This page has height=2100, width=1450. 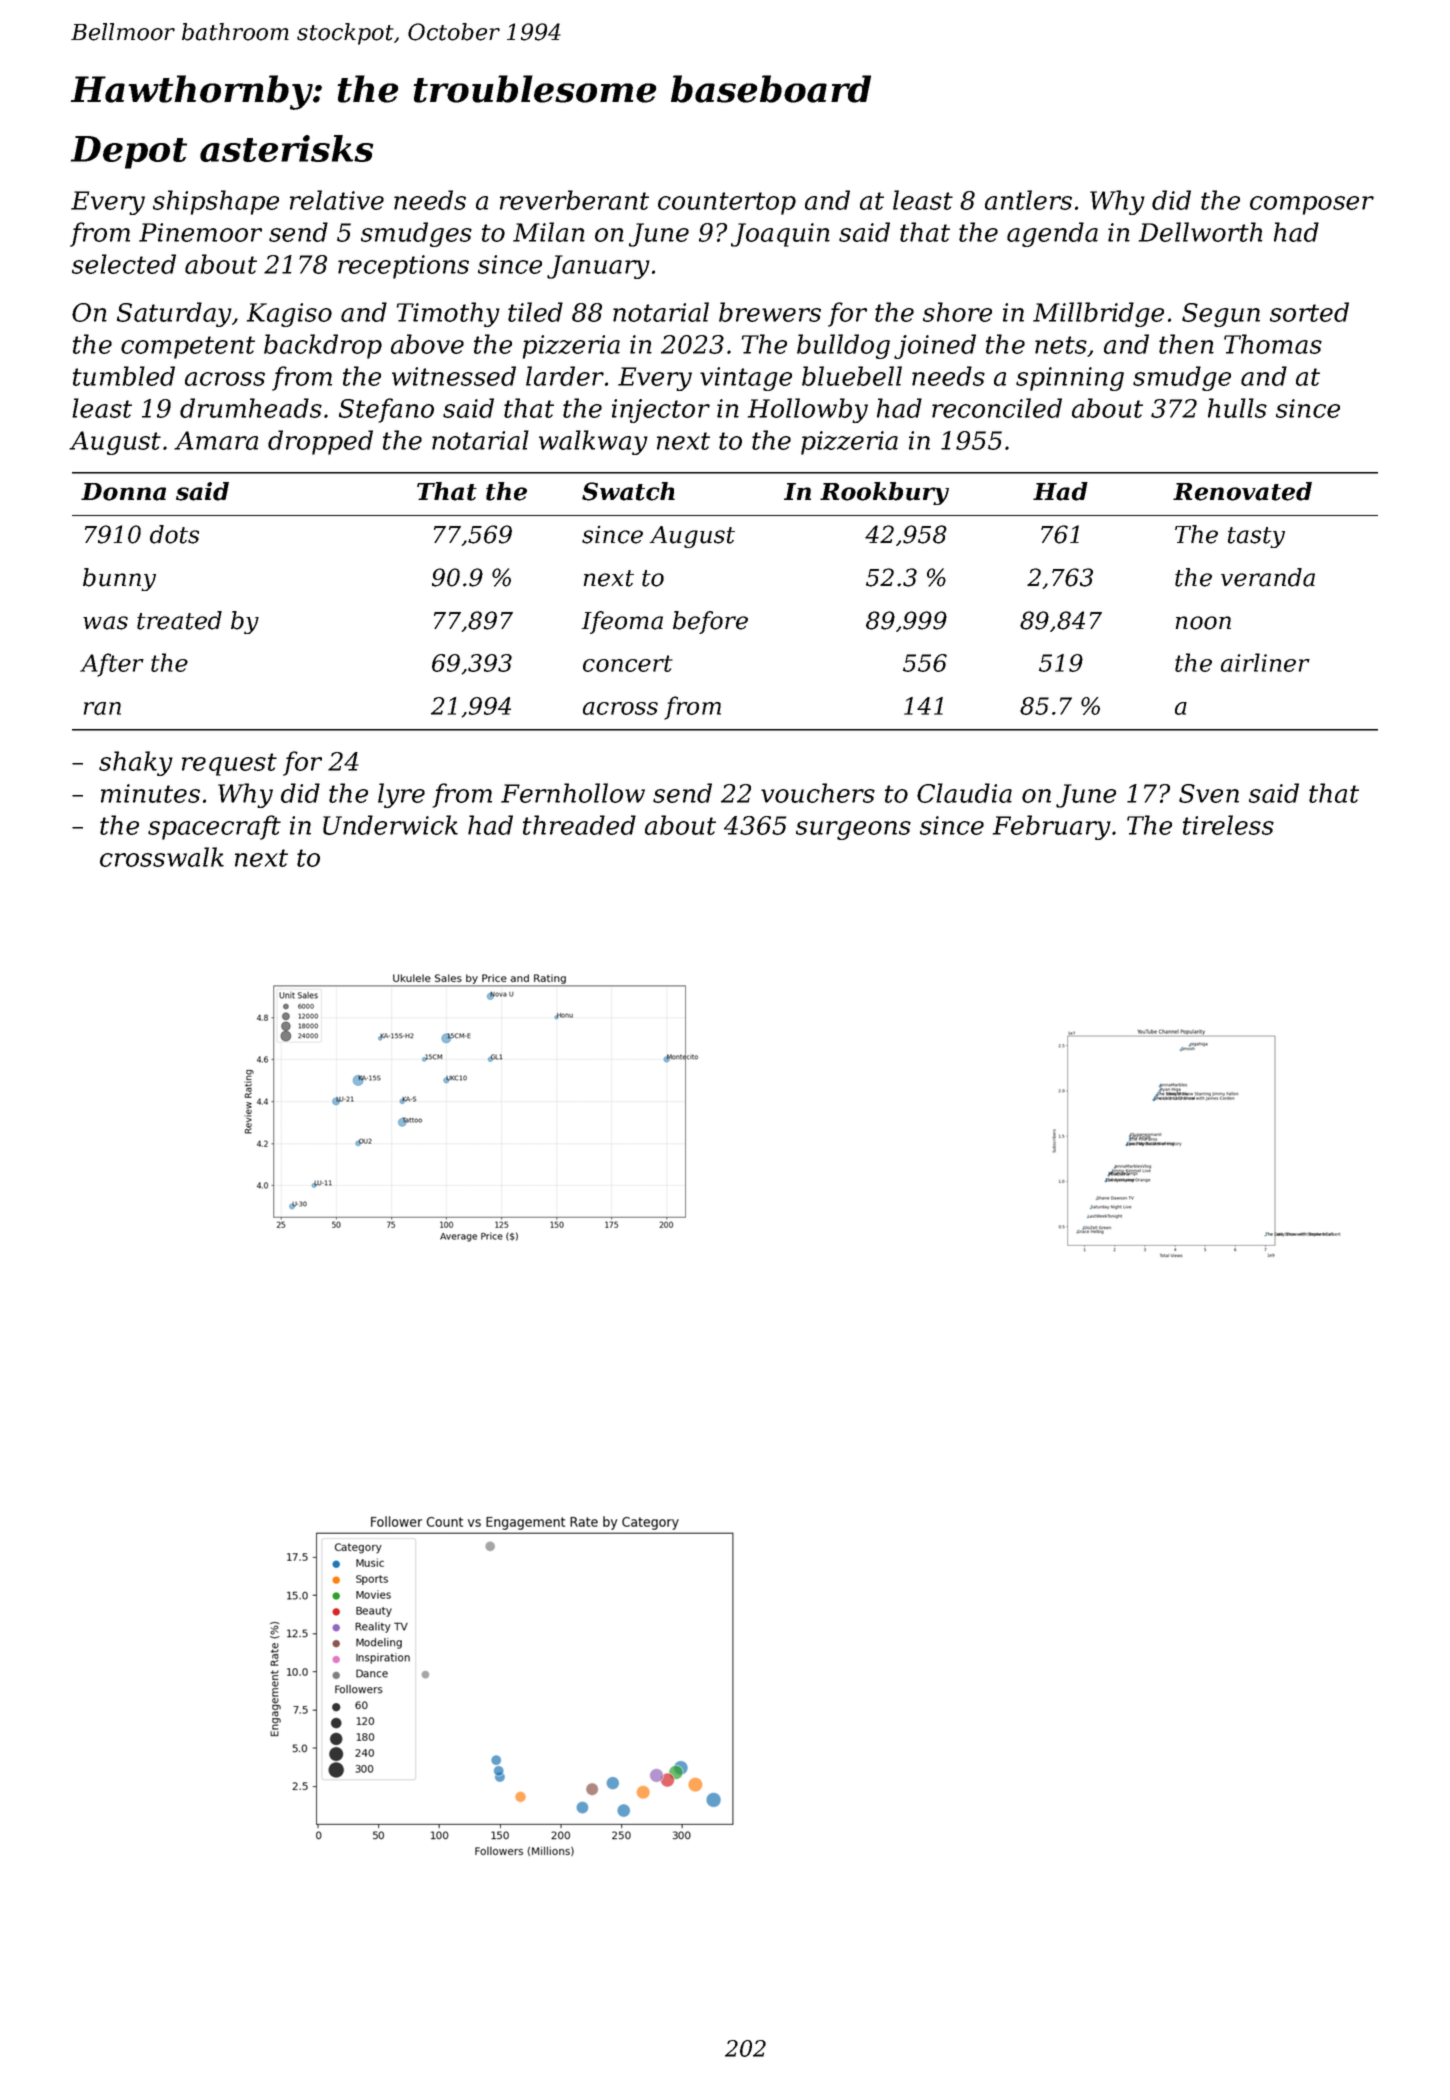 I want to click on crosswalk, so click(x=162, y=857).
